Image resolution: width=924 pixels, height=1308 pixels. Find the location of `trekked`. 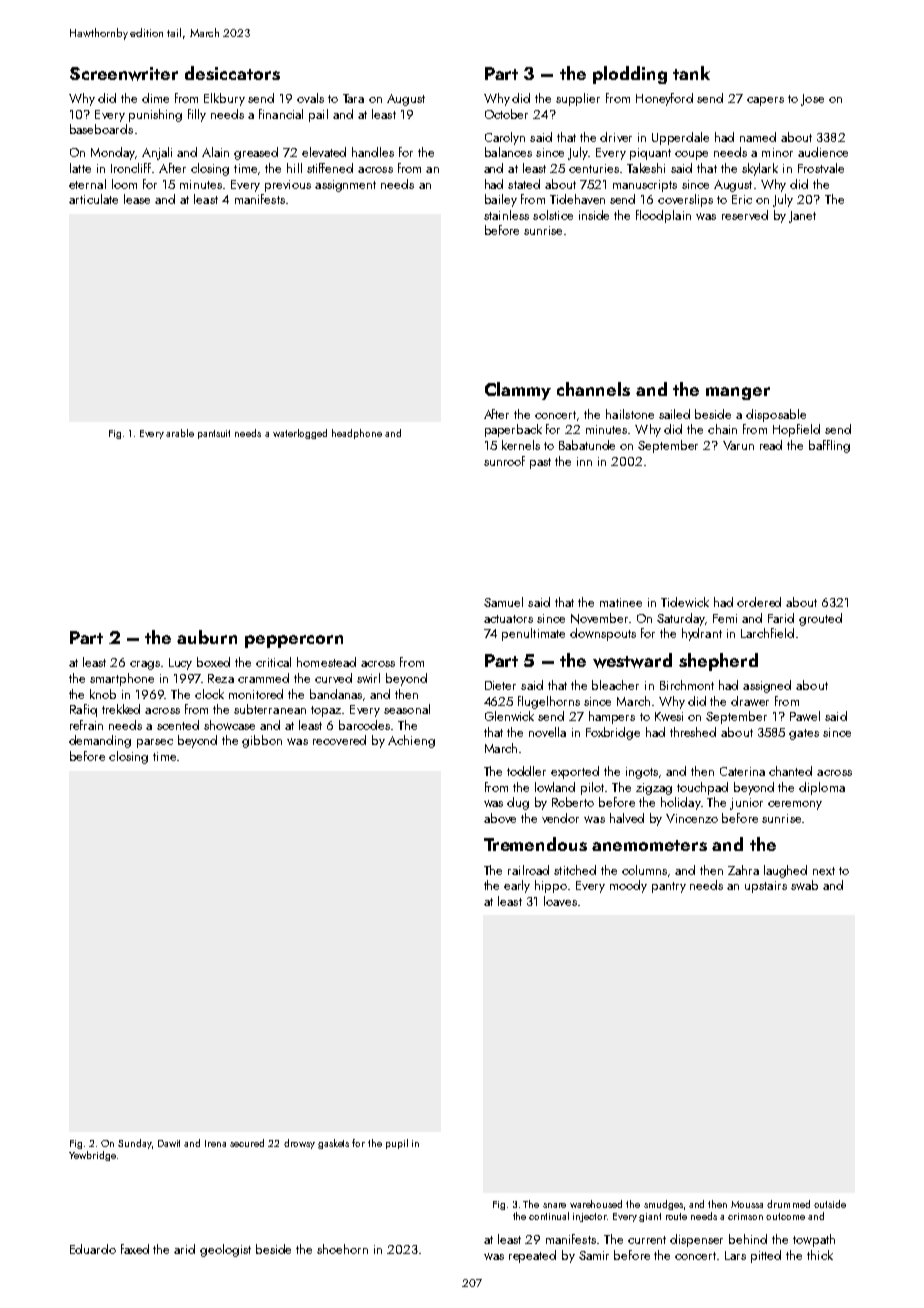

trekked is located at coordinates (121, 709).
